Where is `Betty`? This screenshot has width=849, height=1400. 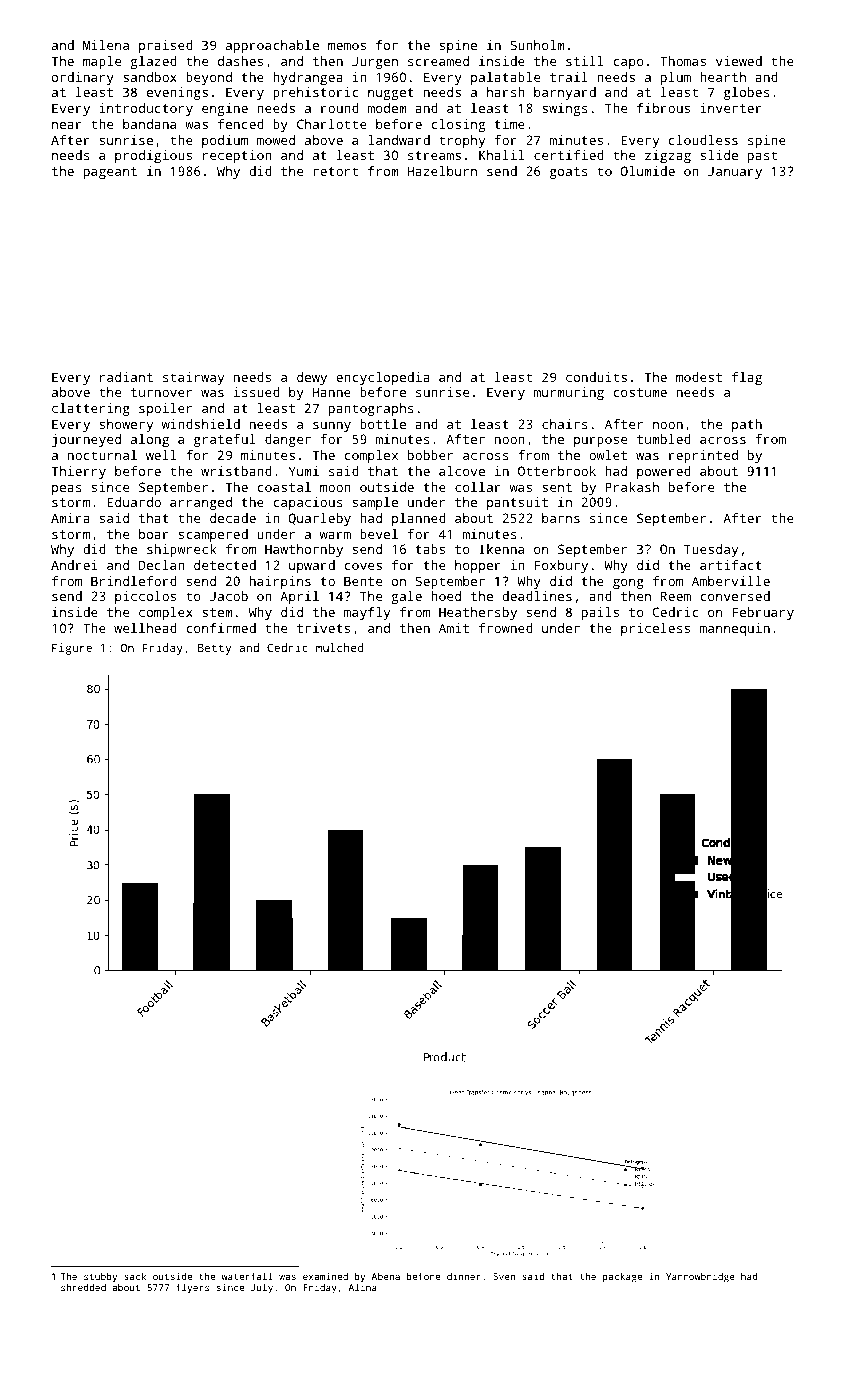 Betty is located at coordinates (214, 649).
